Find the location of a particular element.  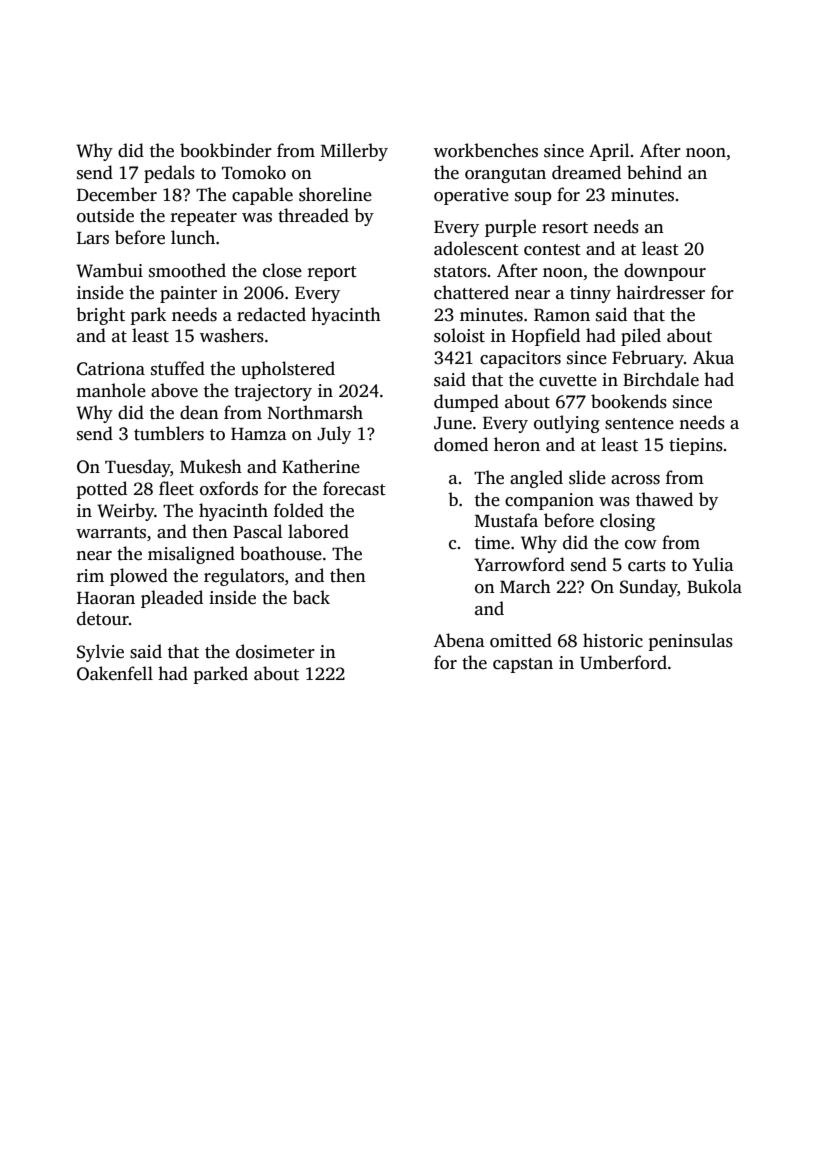

bookbinder is located at coordinates (226, 150).
